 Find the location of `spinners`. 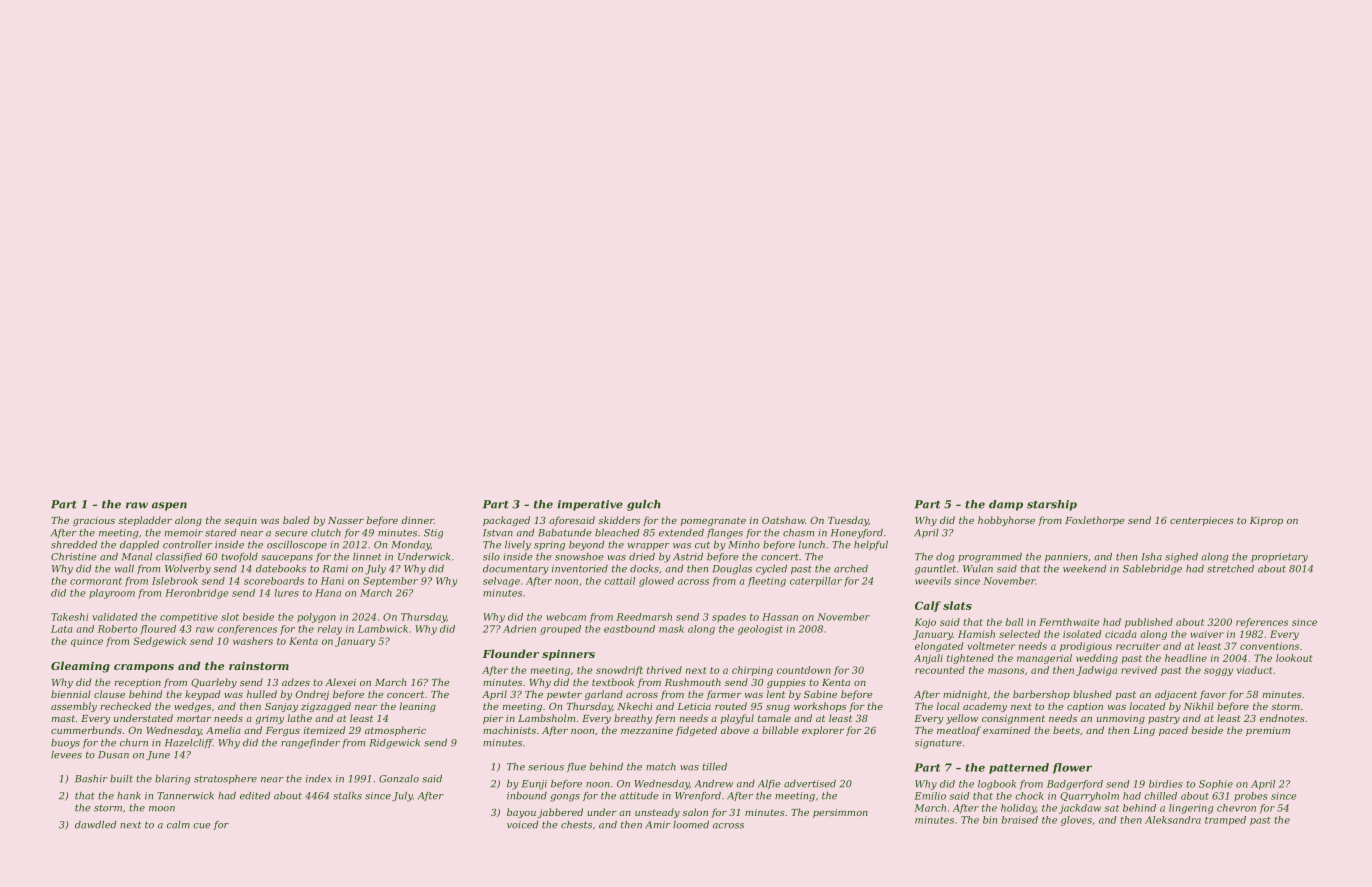

spinners is located at coordinates (568, 655).
